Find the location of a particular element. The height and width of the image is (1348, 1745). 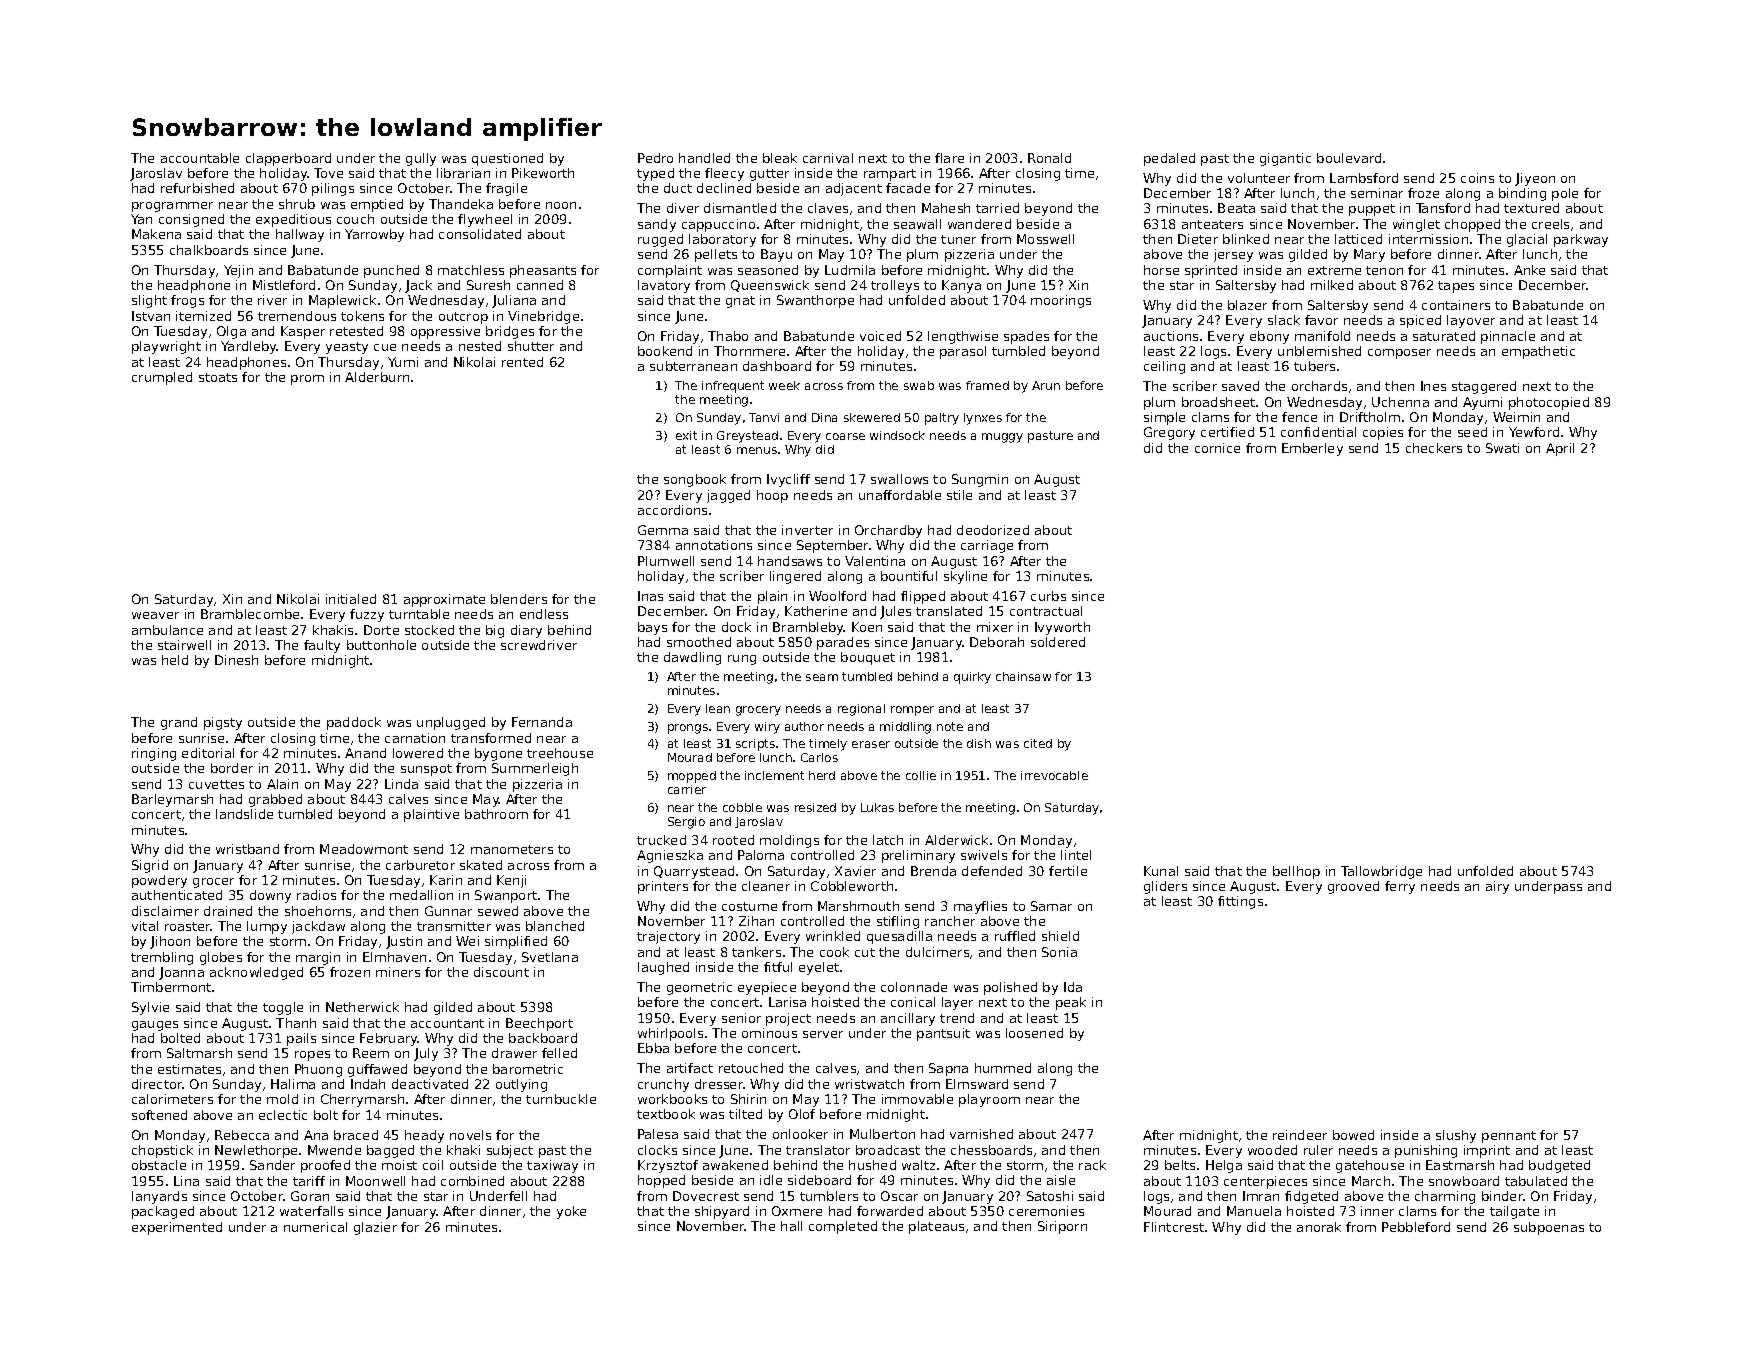

airy is located at coordinates (1497, 887).
